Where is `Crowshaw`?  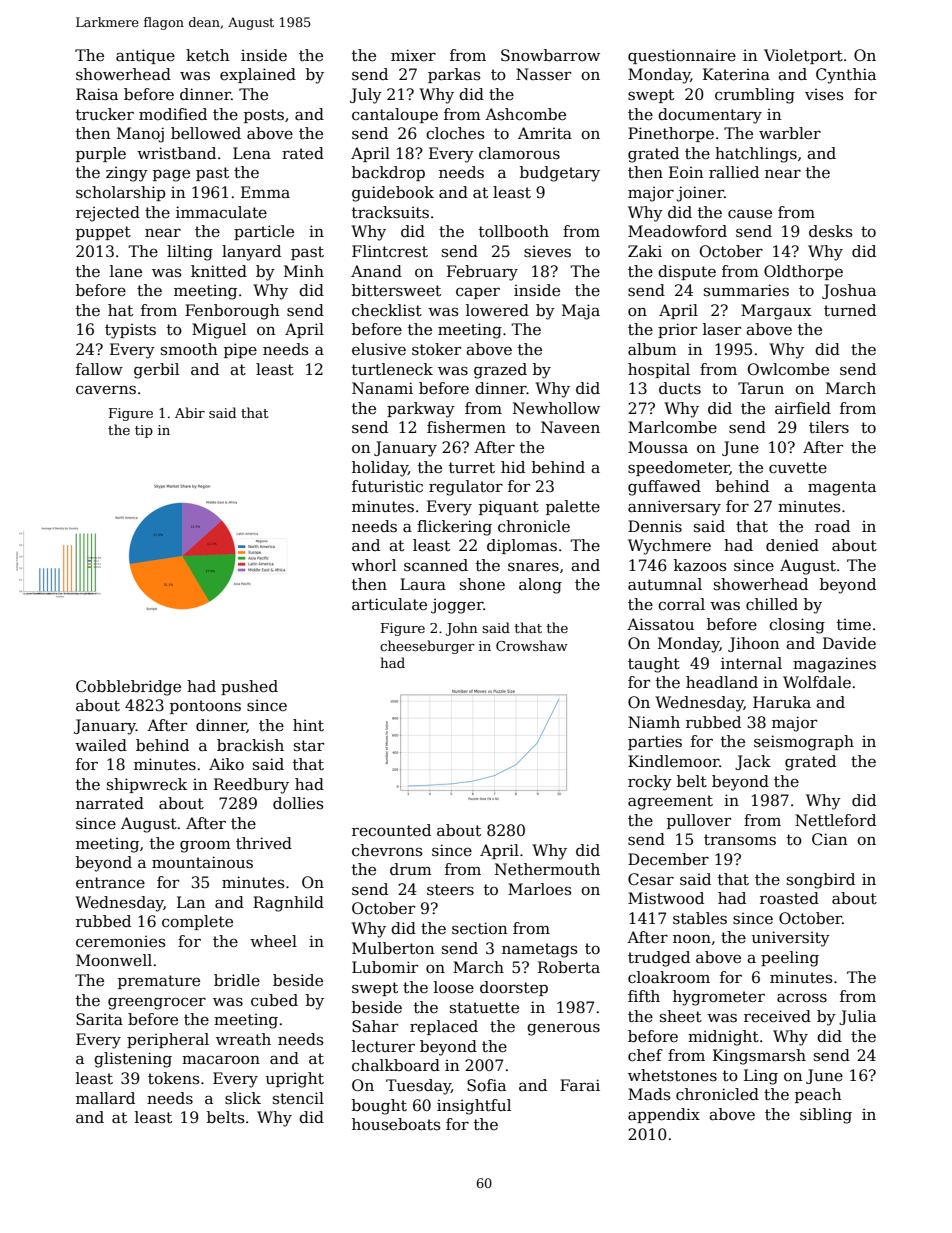 Crowshaw is located at coordinates (532, 645).
